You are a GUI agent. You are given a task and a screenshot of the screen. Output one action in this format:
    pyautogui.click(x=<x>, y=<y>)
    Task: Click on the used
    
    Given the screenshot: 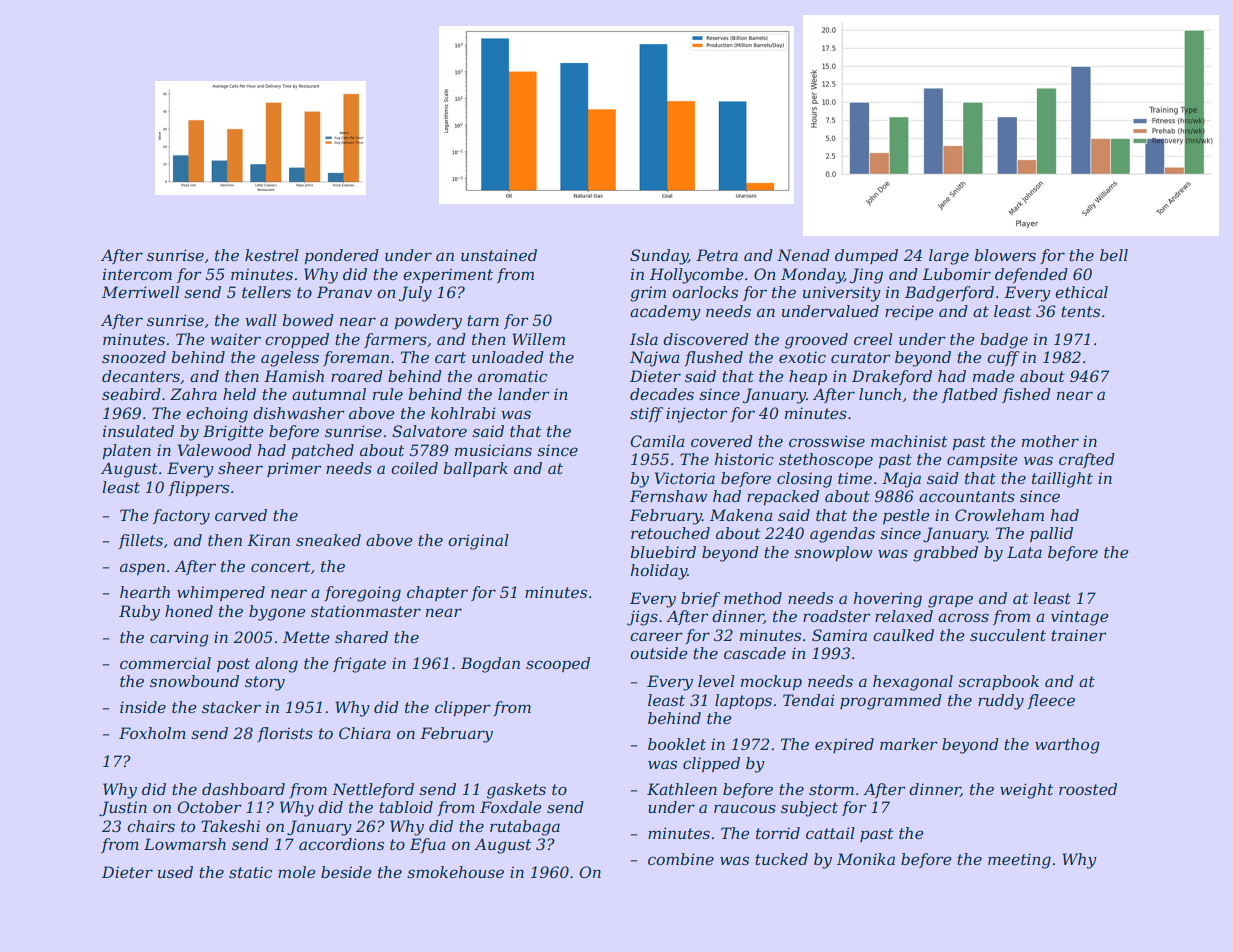 What is the action you would take?
    pyautogui.click(x=175, y=872)
